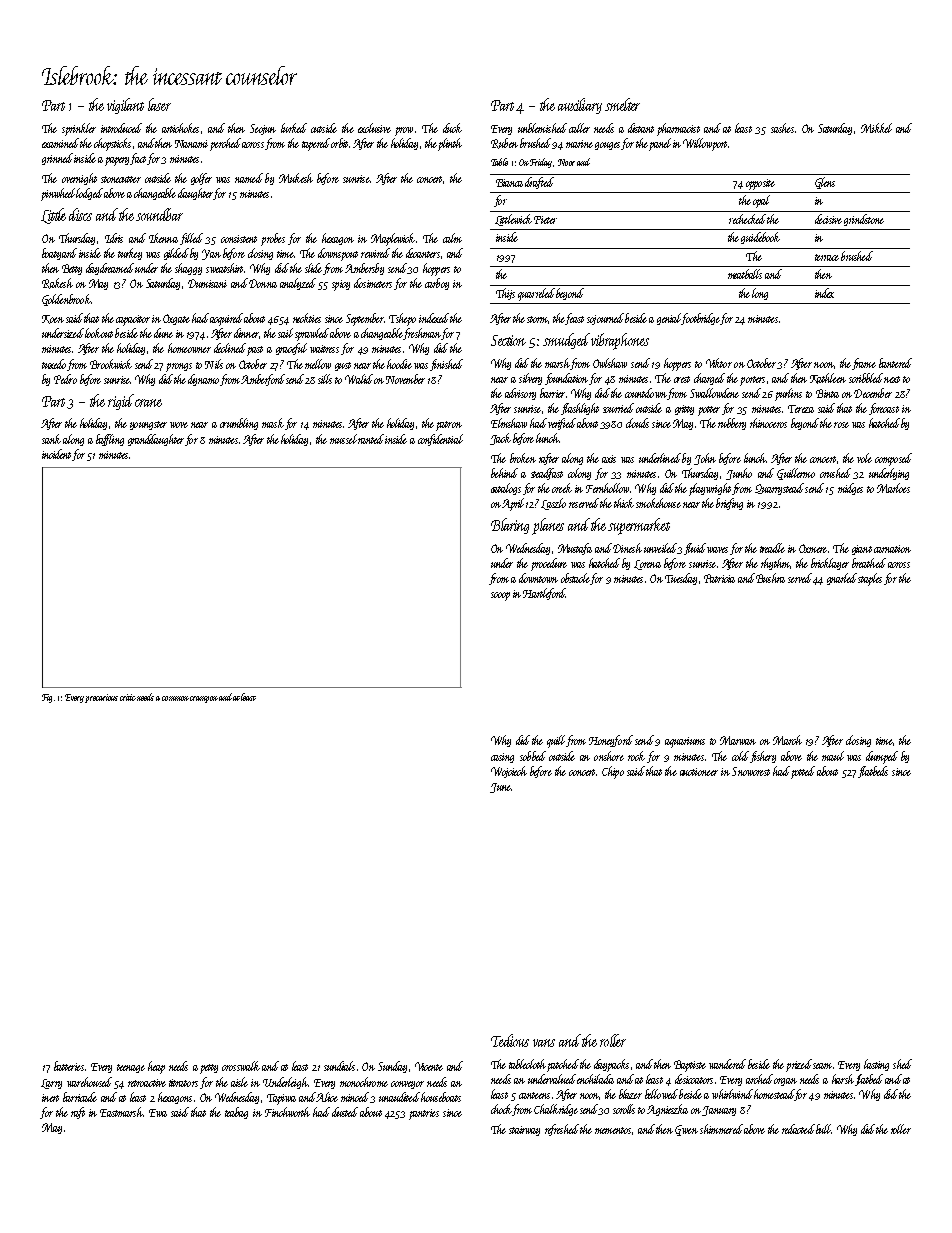 The image size is (952, 1233). What do you see at coordinates (580, 106) in the page?
I see `auxiliary` at bounding box center [580, 106].
